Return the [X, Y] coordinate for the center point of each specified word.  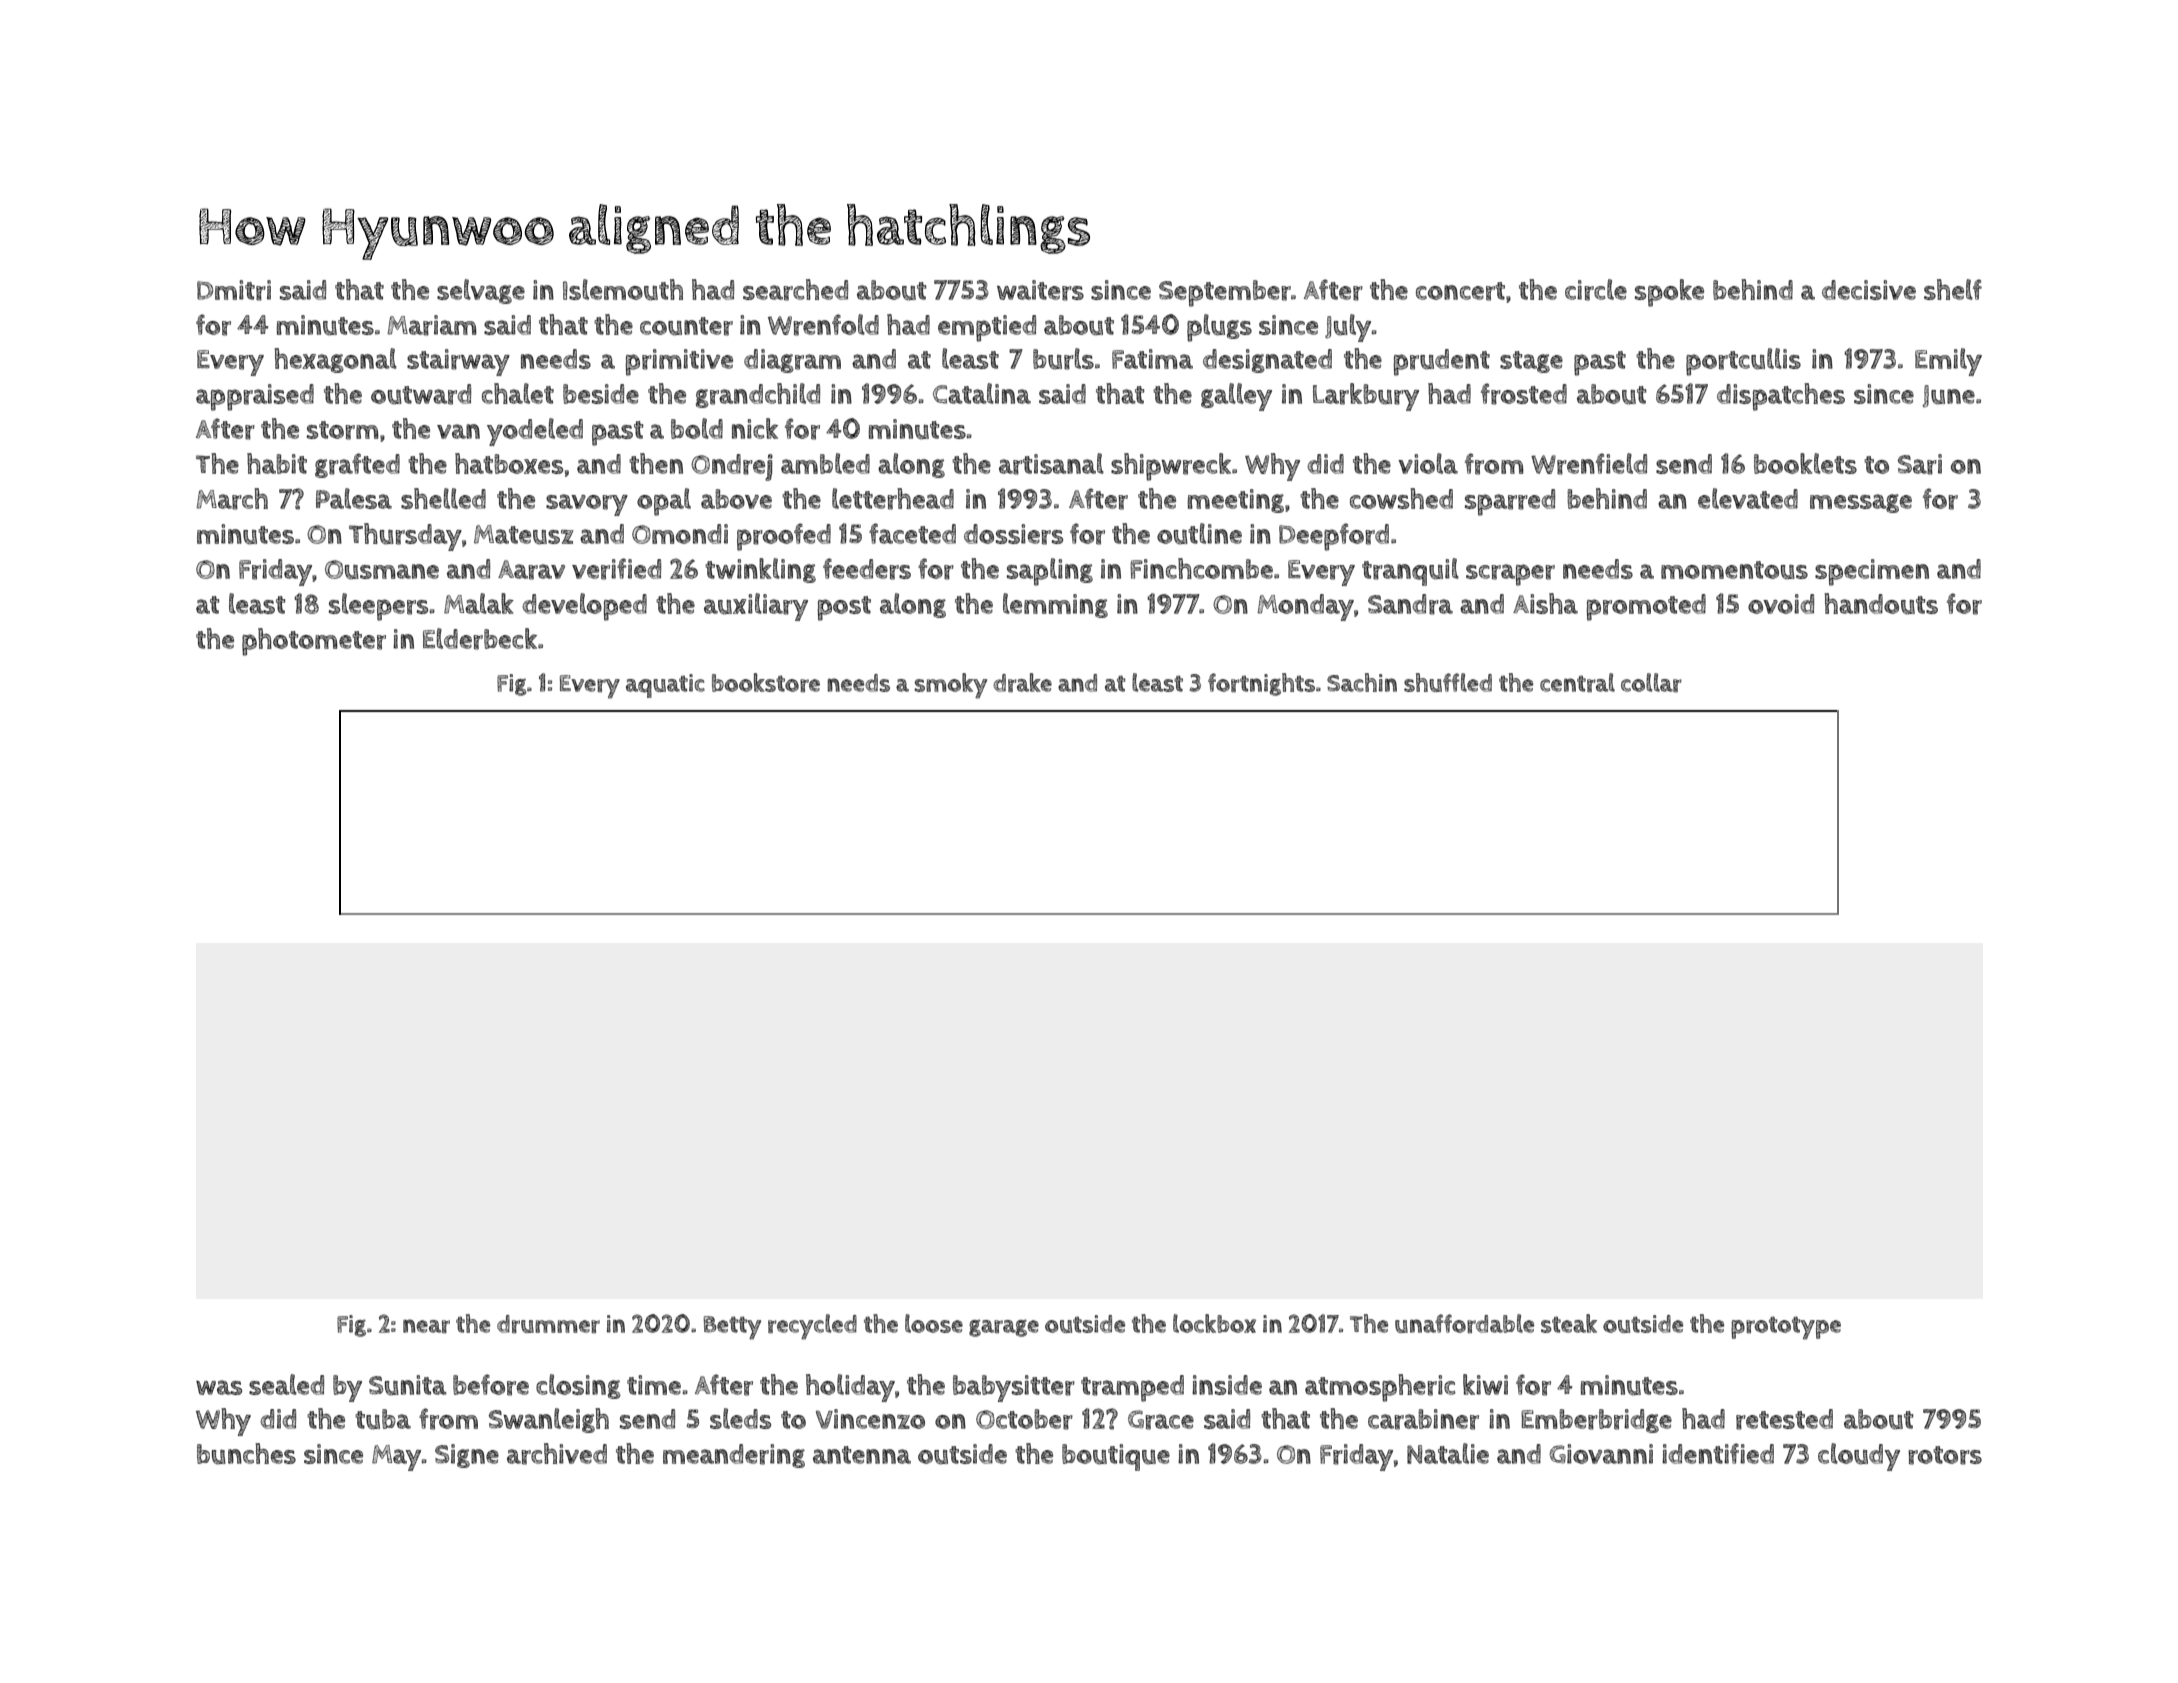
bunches [246, 1454]
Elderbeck [480, 639]
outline [1199, 534]
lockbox [1214, 1323]
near [426, 1326]
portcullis [1743, 362]
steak [1569, 1323]
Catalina [982, 393]
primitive [679, 362]
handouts [1881, 604]
